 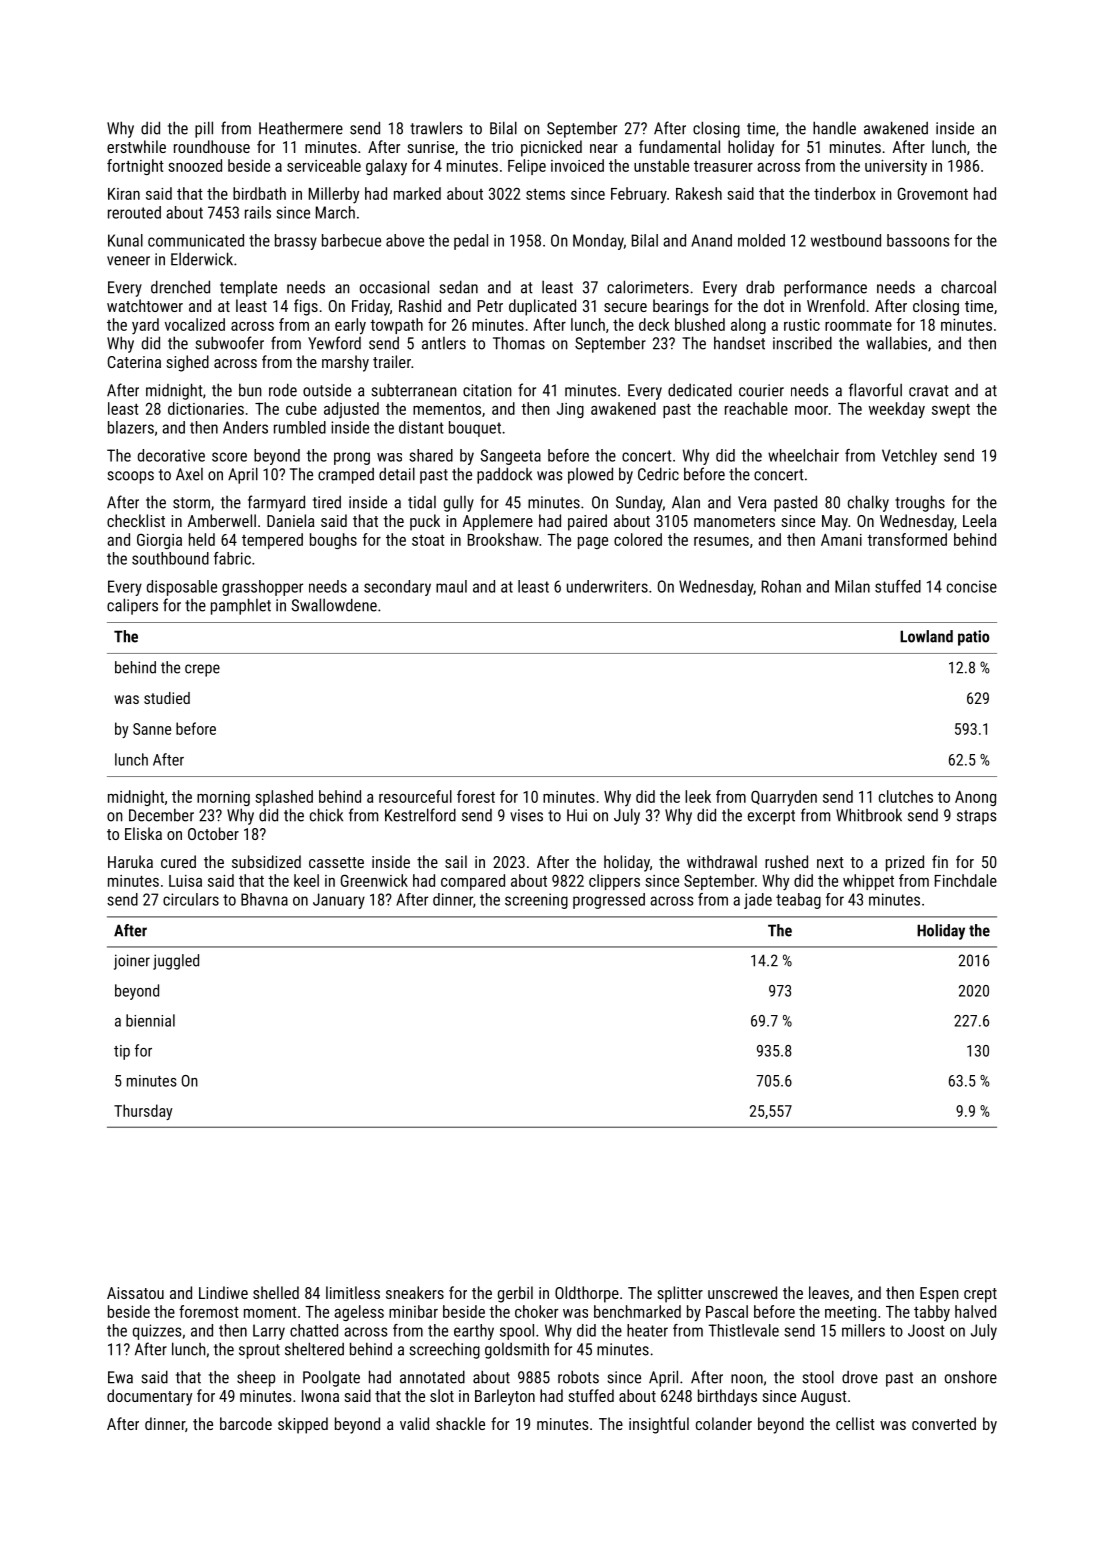 I want to click on Haruka, so click(x=130, y=861).
